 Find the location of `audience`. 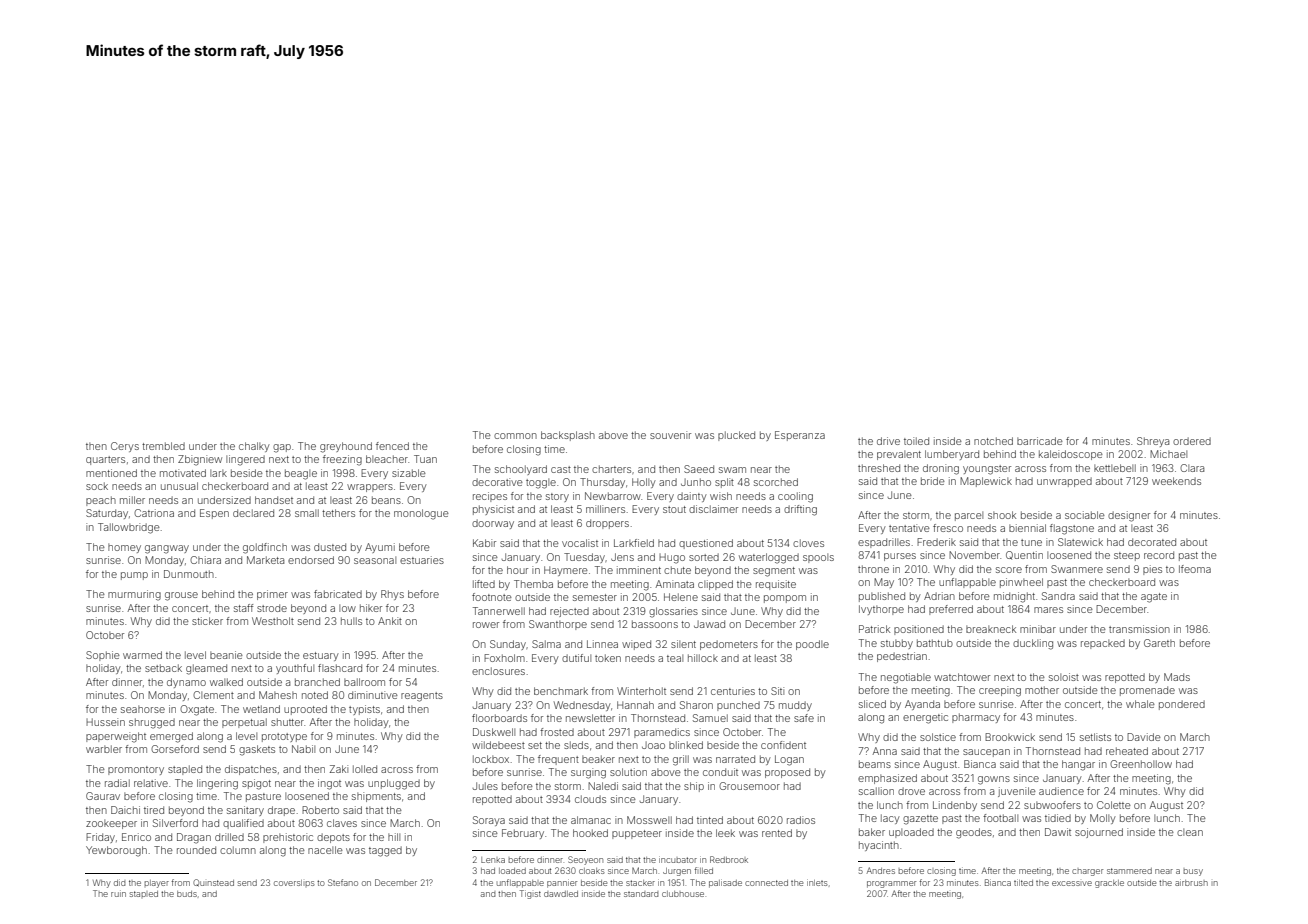

audience is located at coordinates (1061, 791).
